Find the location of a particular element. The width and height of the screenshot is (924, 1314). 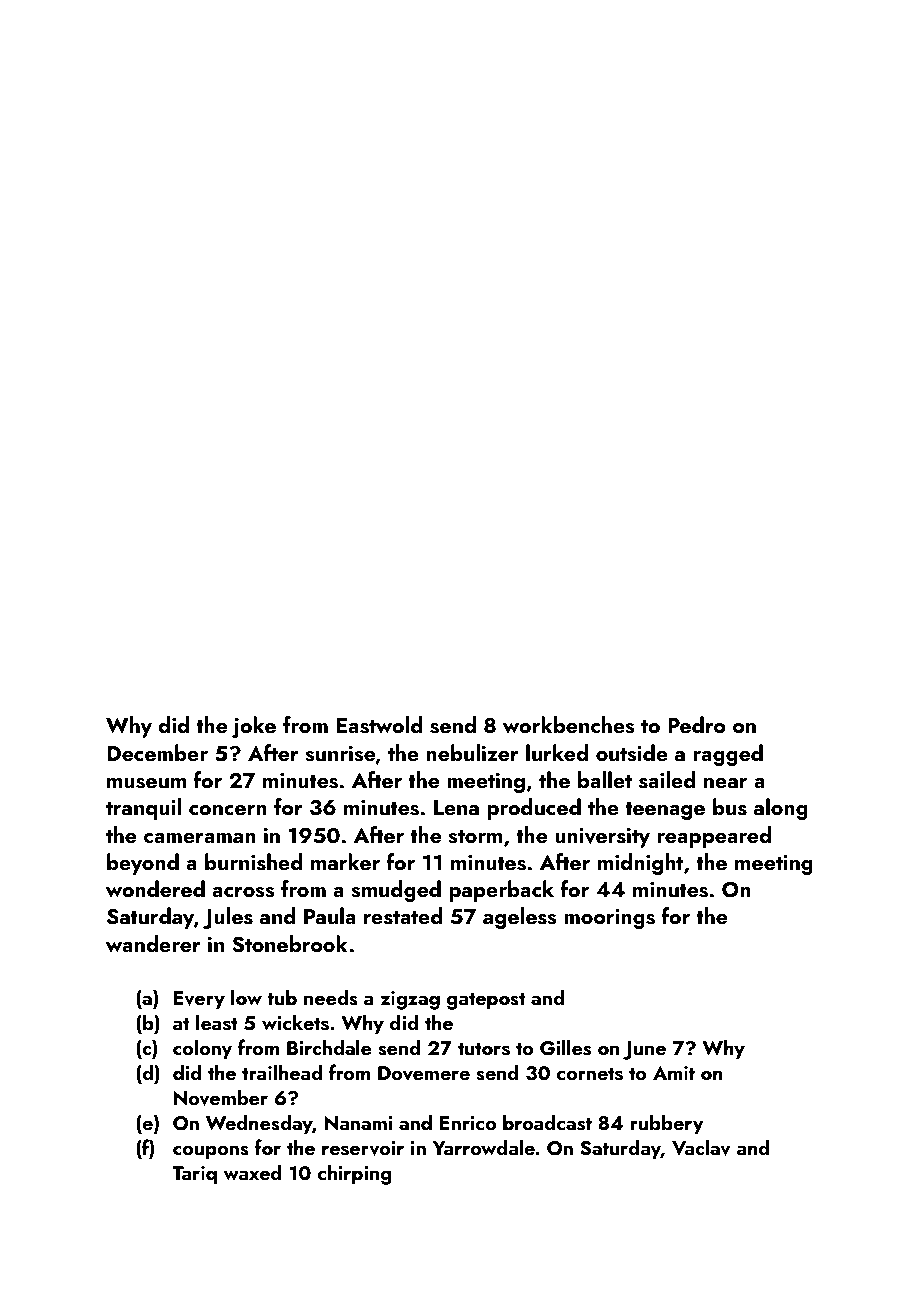

tub is located at coordinates (282, 997).
